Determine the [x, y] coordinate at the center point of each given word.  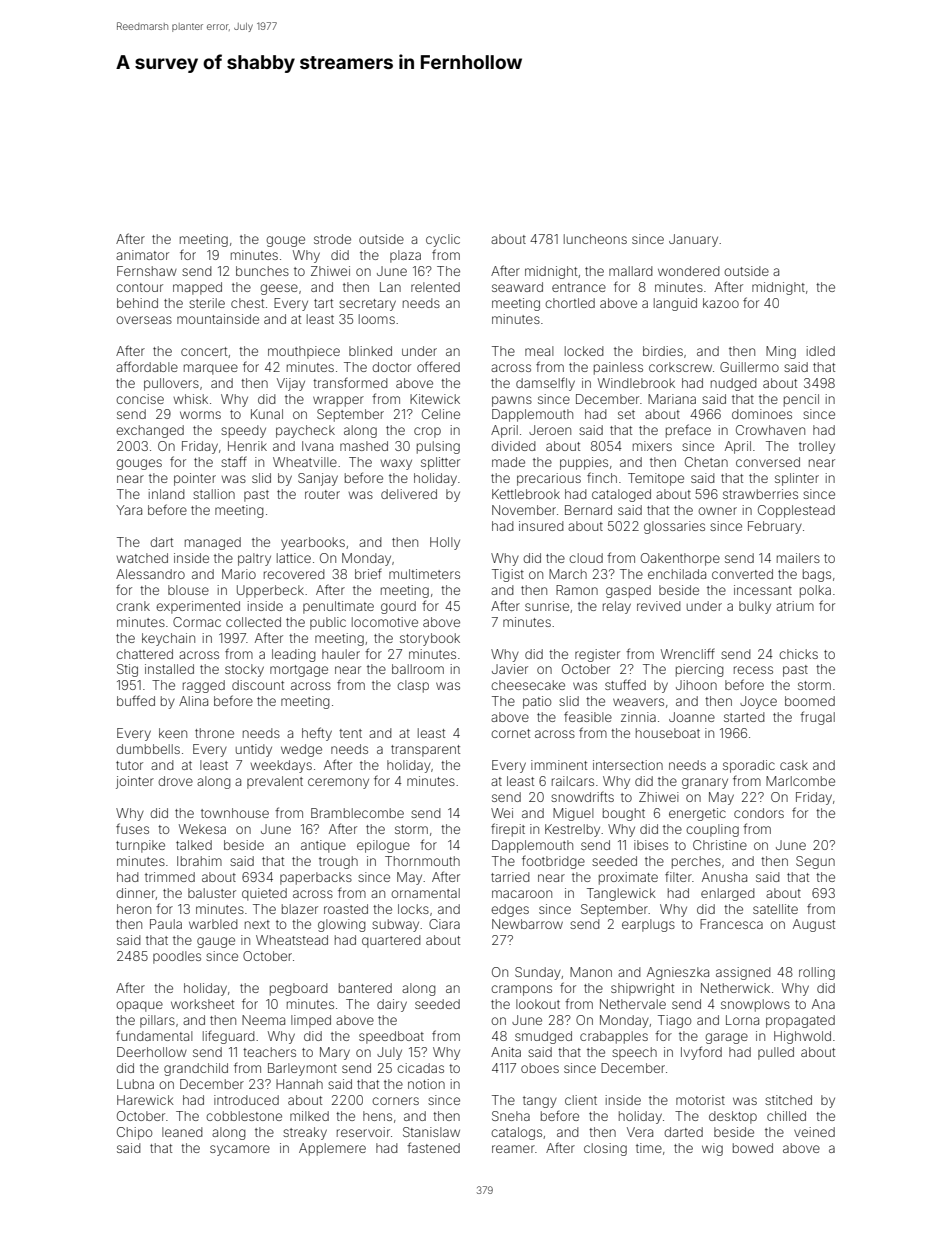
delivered [409, 494]
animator [142, 255]
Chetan [706, 462]
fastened [433, 1147]
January [693, 240]
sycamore [240, 1150]
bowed [753, 1148]
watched [142, 558]
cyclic [443, 240]
